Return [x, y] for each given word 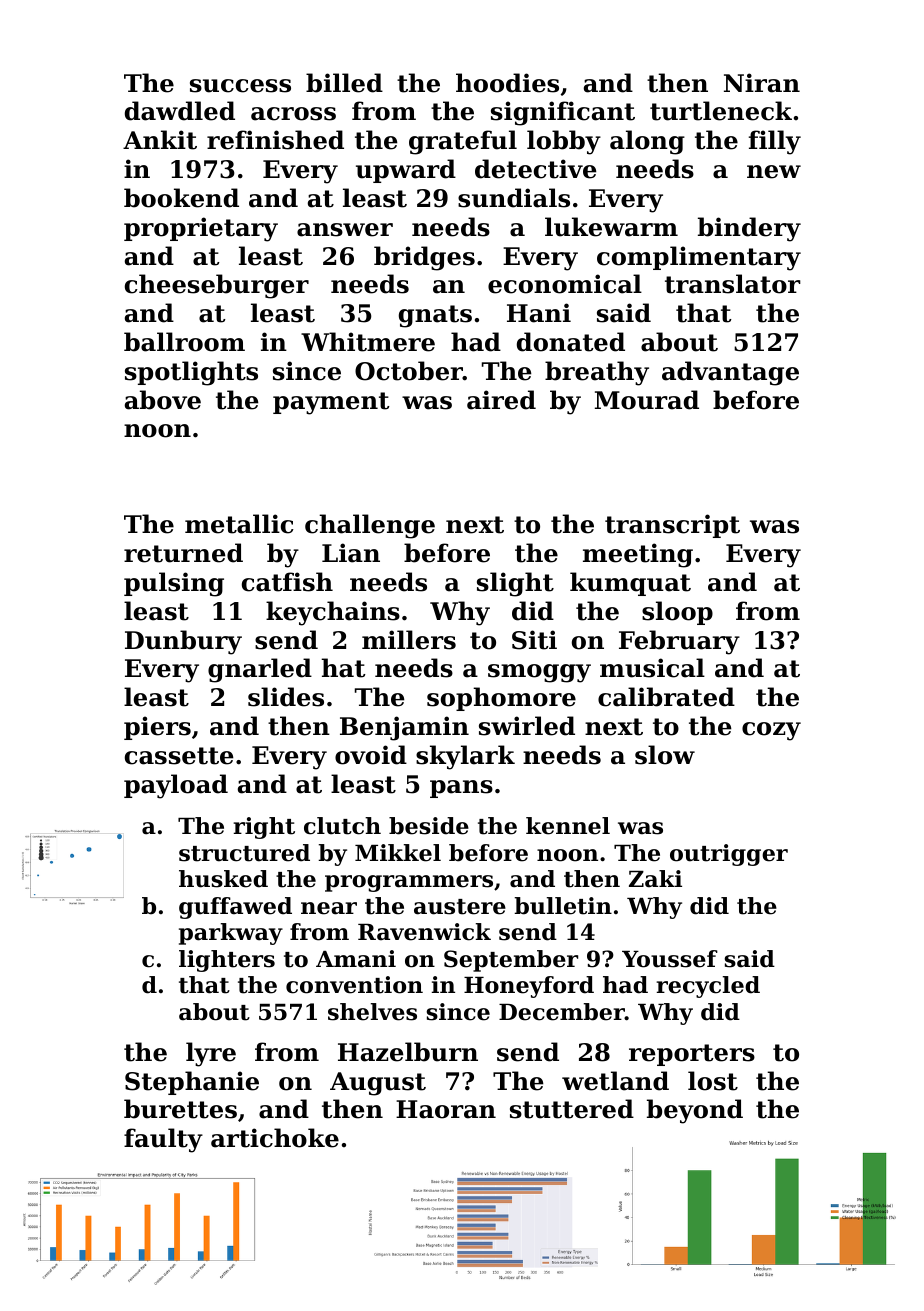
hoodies [507, 83]
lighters [227, 961]
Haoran [446, 1109]
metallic [239, 524]
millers [409, 640]
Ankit [160, 140]
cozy [771, 731]
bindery [749, 229]
